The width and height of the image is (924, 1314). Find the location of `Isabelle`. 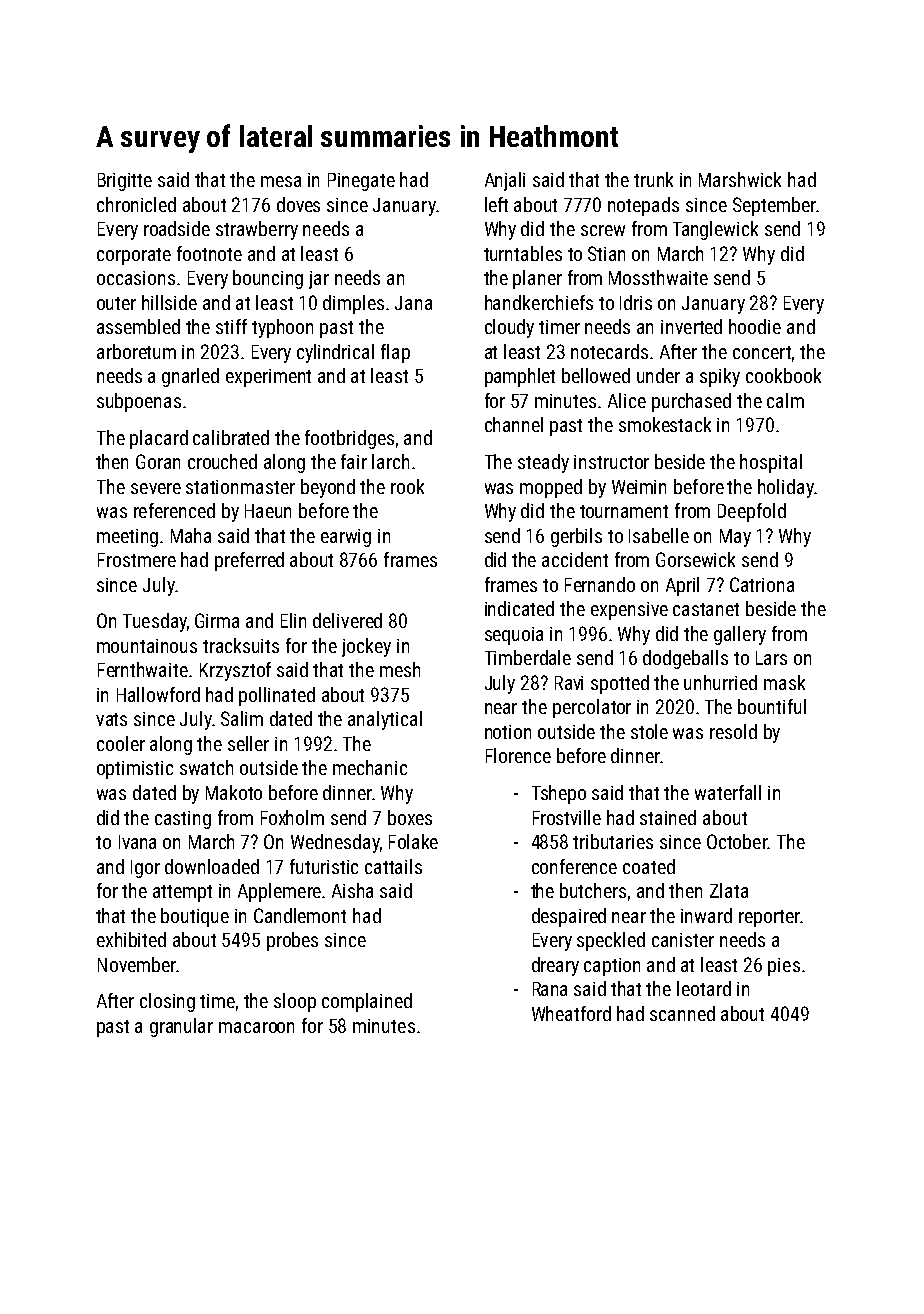

Isabelle is located at coordinates (659, 535).
